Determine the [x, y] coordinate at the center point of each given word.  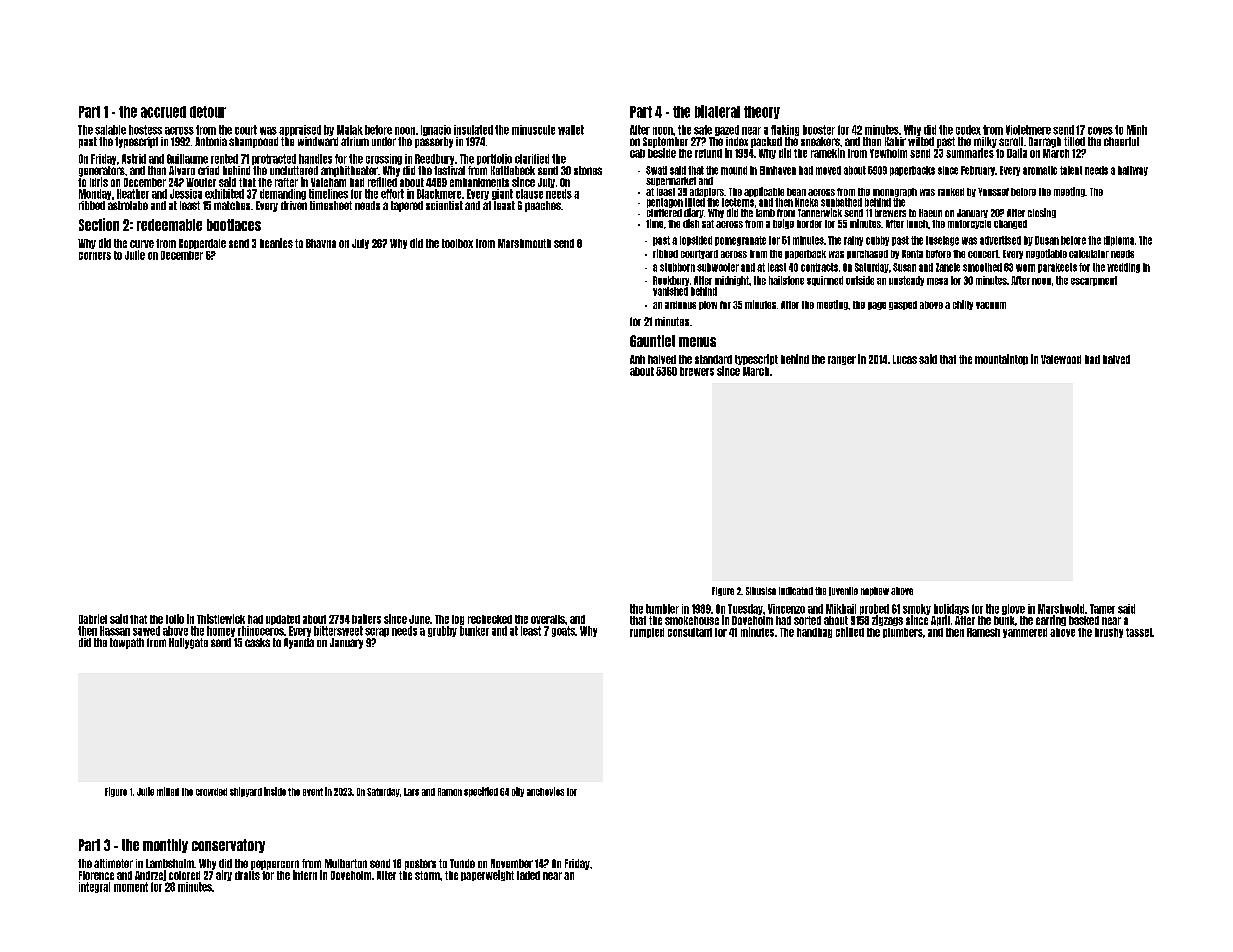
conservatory [228, 846]
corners [95, 256]
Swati [656, 170]
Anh [637, 359]
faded [528, 875]
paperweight [487, 875]
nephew [875, 591]
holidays [951, 609]
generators [102, 171]
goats [563, 631]
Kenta [912, 254]
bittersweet [338, 631]
